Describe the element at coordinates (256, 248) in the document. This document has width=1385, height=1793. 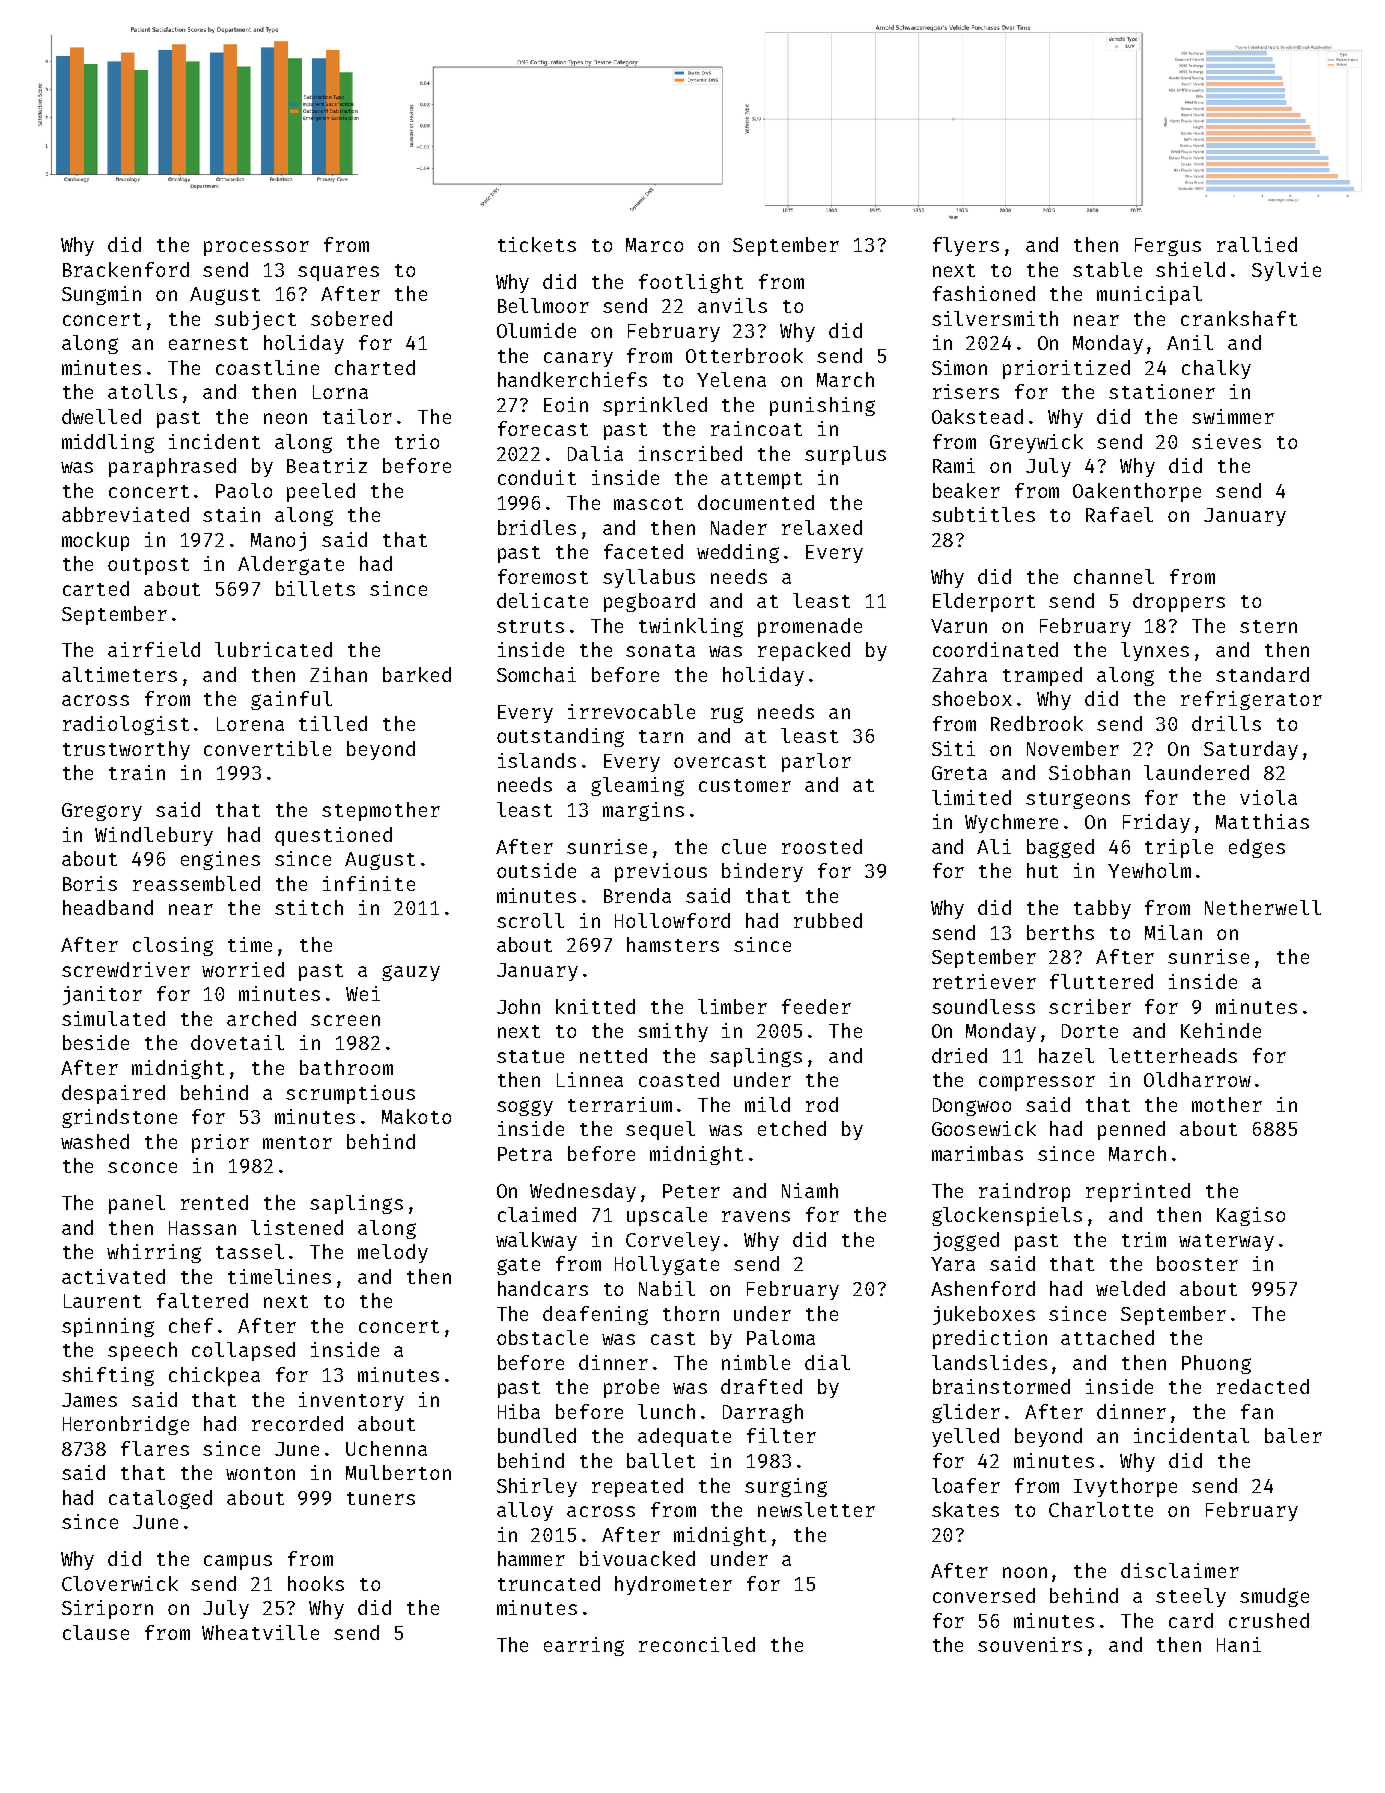
I see `processor` at that location.
